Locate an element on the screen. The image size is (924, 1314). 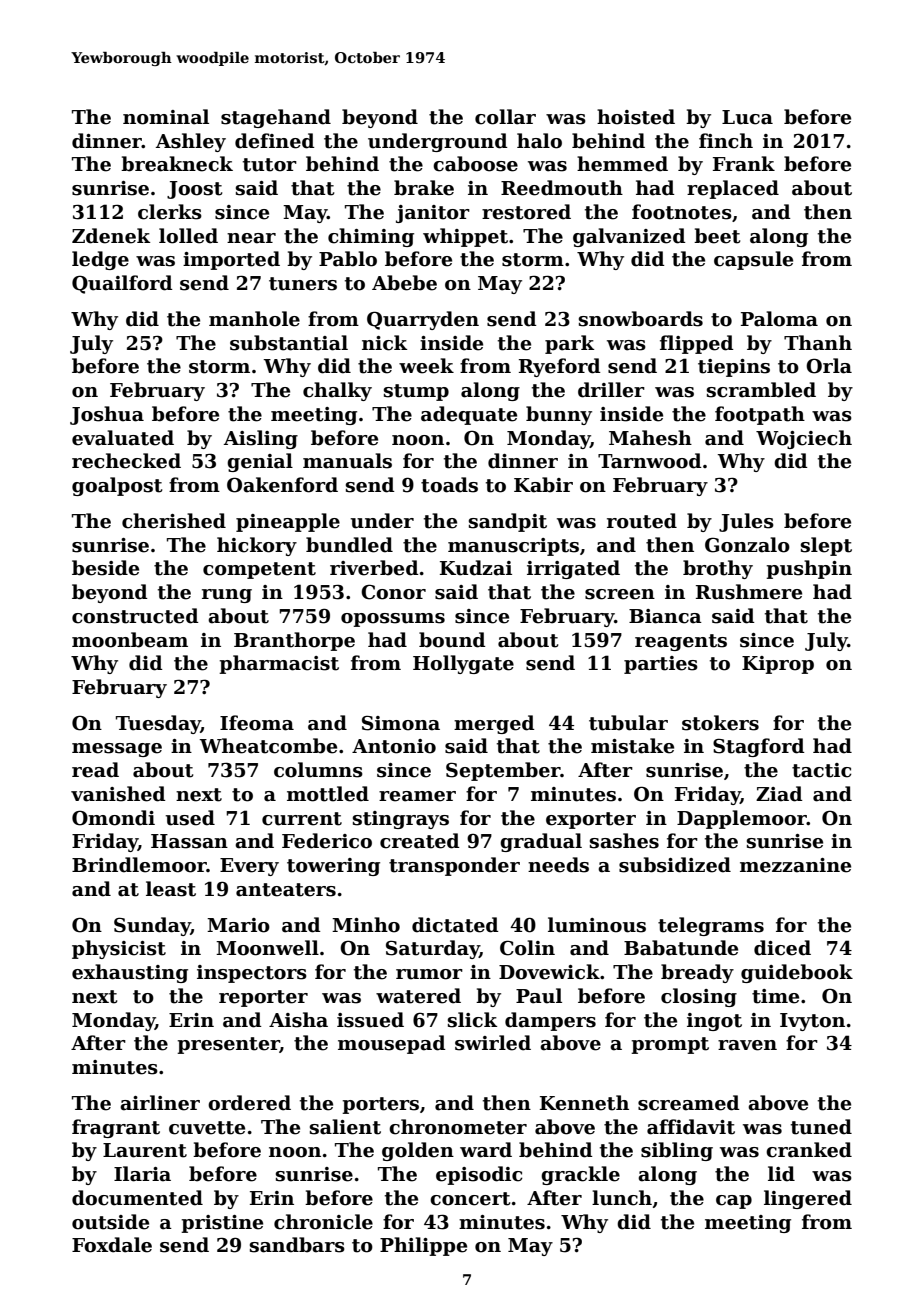
ordered is located at coordinates (249, 1103).
